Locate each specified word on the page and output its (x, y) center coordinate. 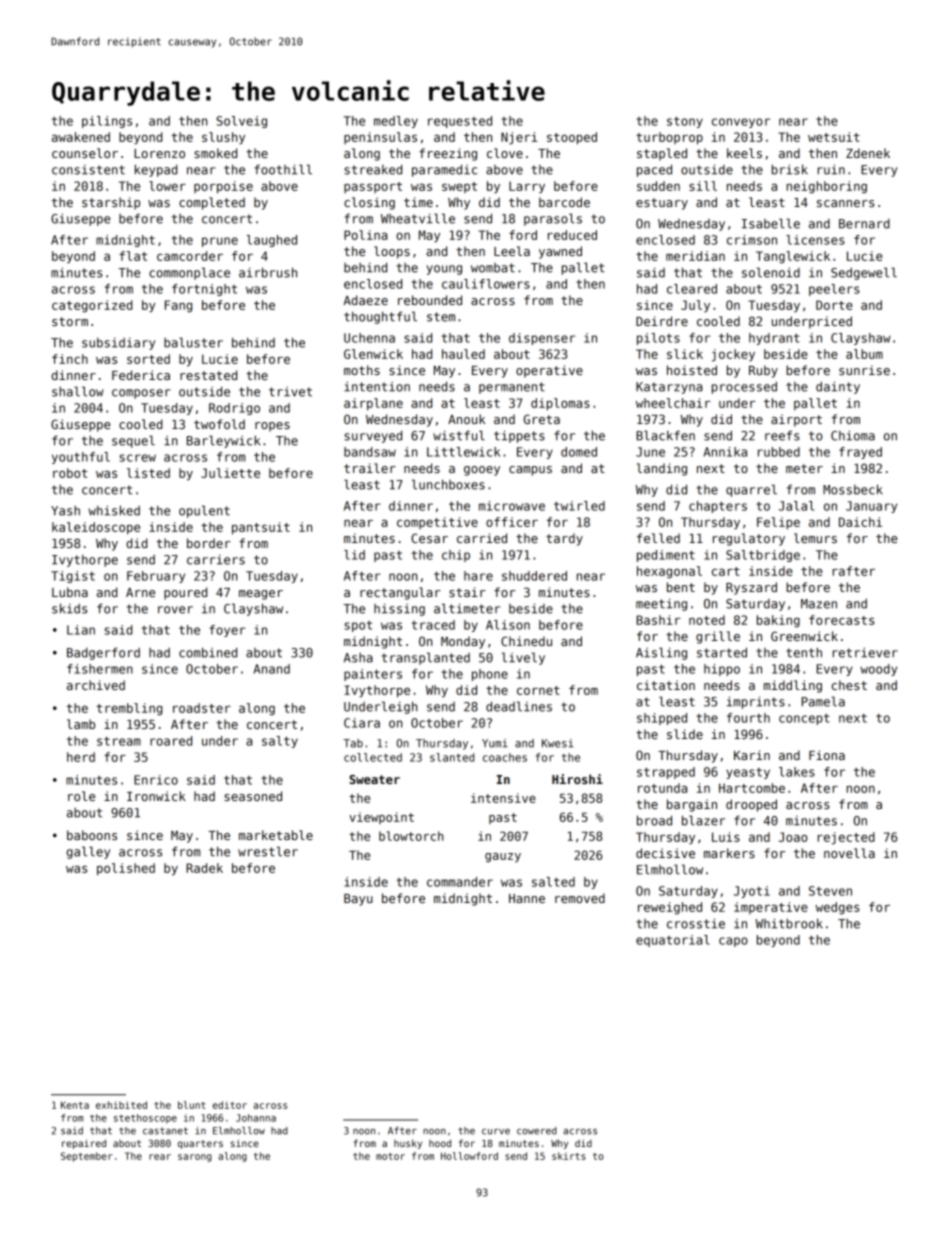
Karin (752, 755)
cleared (692, 289)
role (81, 796)
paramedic (444, 170)
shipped (662, 719)
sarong (195, 1158)
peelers (834, 290)
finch (70, 359)
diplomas (560, 404)
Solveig (241, 122)
